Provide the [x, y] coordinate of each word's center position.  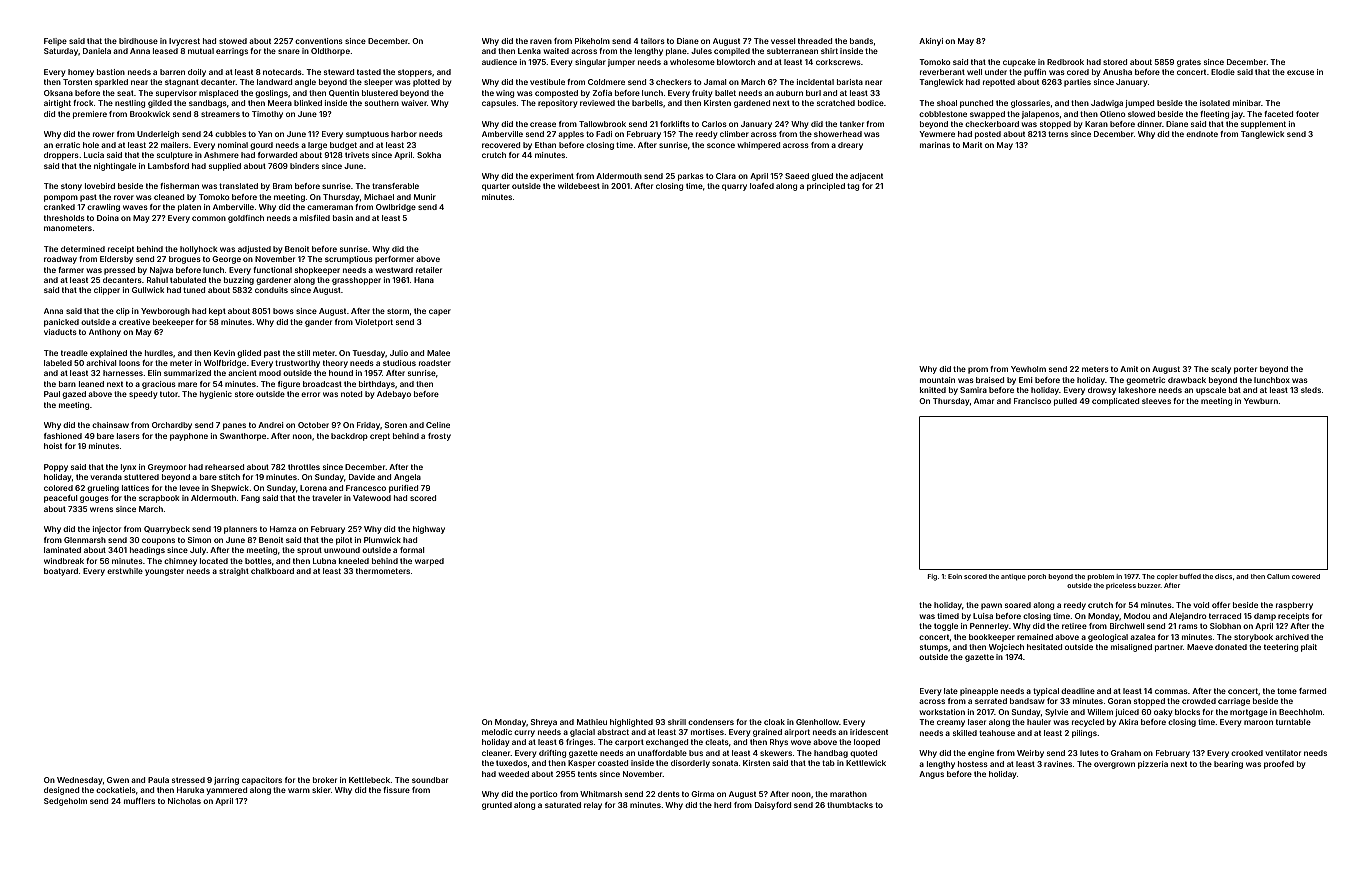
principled [826, 187]
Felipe [55, 42]
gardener [273, 281]
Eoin [955, 576]
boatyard [61, 572]
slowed [1141, 114]
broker [325, 780]
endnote [1202, 134]
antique [1013, 577]
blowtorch [736, 62]
